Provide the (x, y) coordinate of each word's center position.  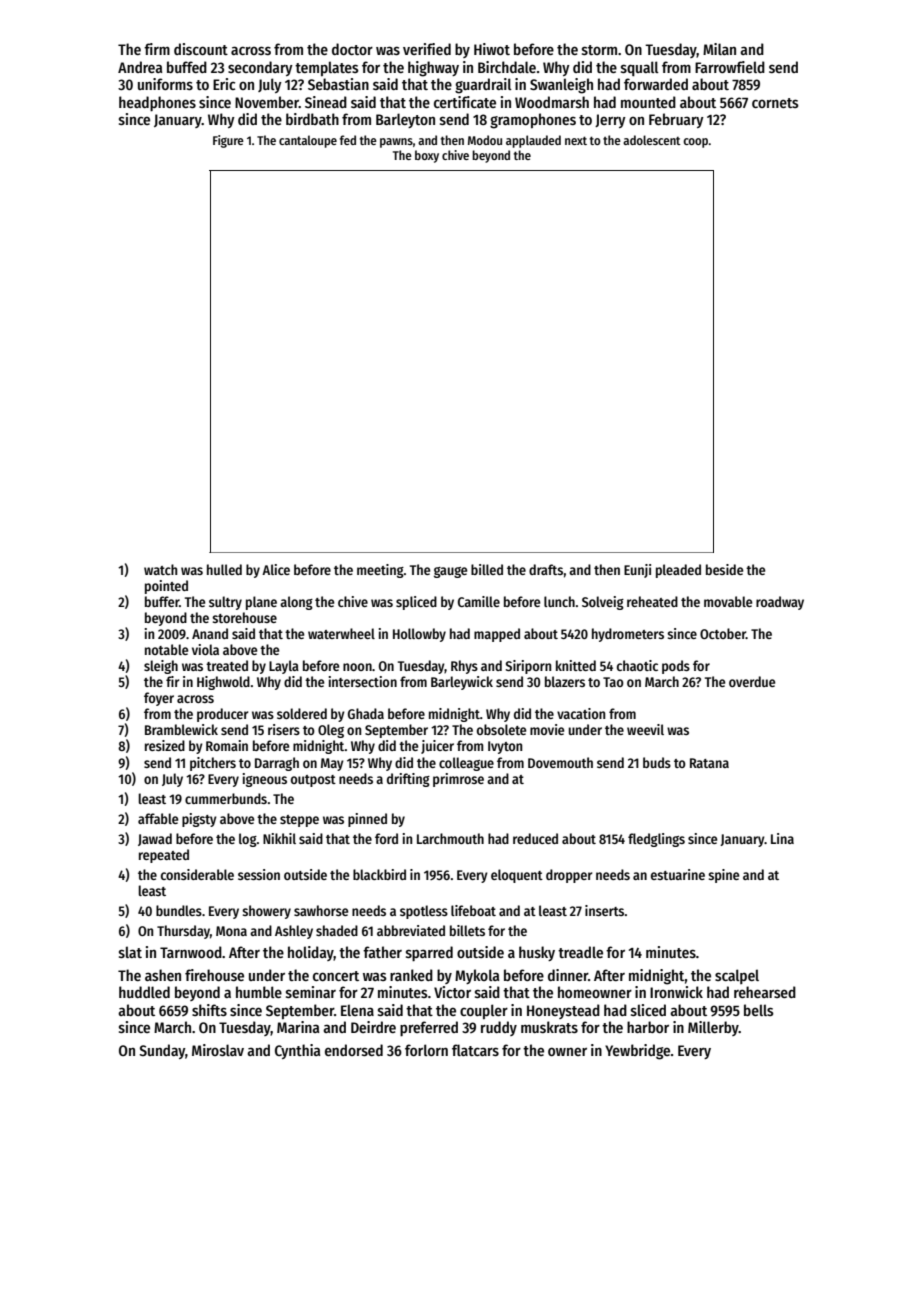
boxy (427, 156)
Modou (485, 140)
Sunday (162, 1051)
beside (724, 569)
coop (695, 143)
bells (759, 1010)
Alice (276, 569)
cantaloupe (308, 141)
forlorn (426, 1050)
